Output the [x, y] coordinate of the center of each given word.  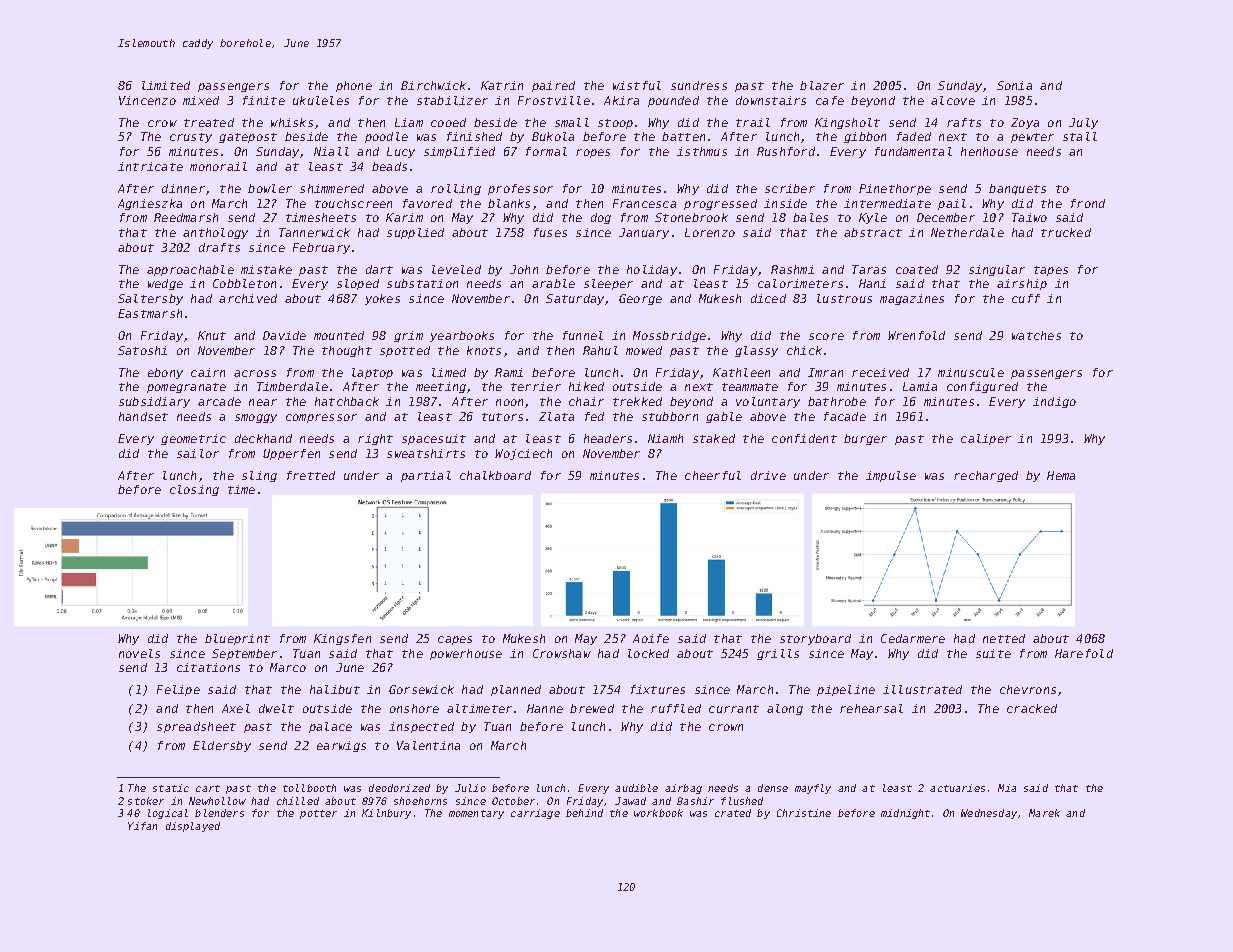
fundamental [913, 151]
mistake [266, 269]
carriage [535, 814]
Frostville [554, 100]
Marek [1044, 813]
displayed [193, 827]
